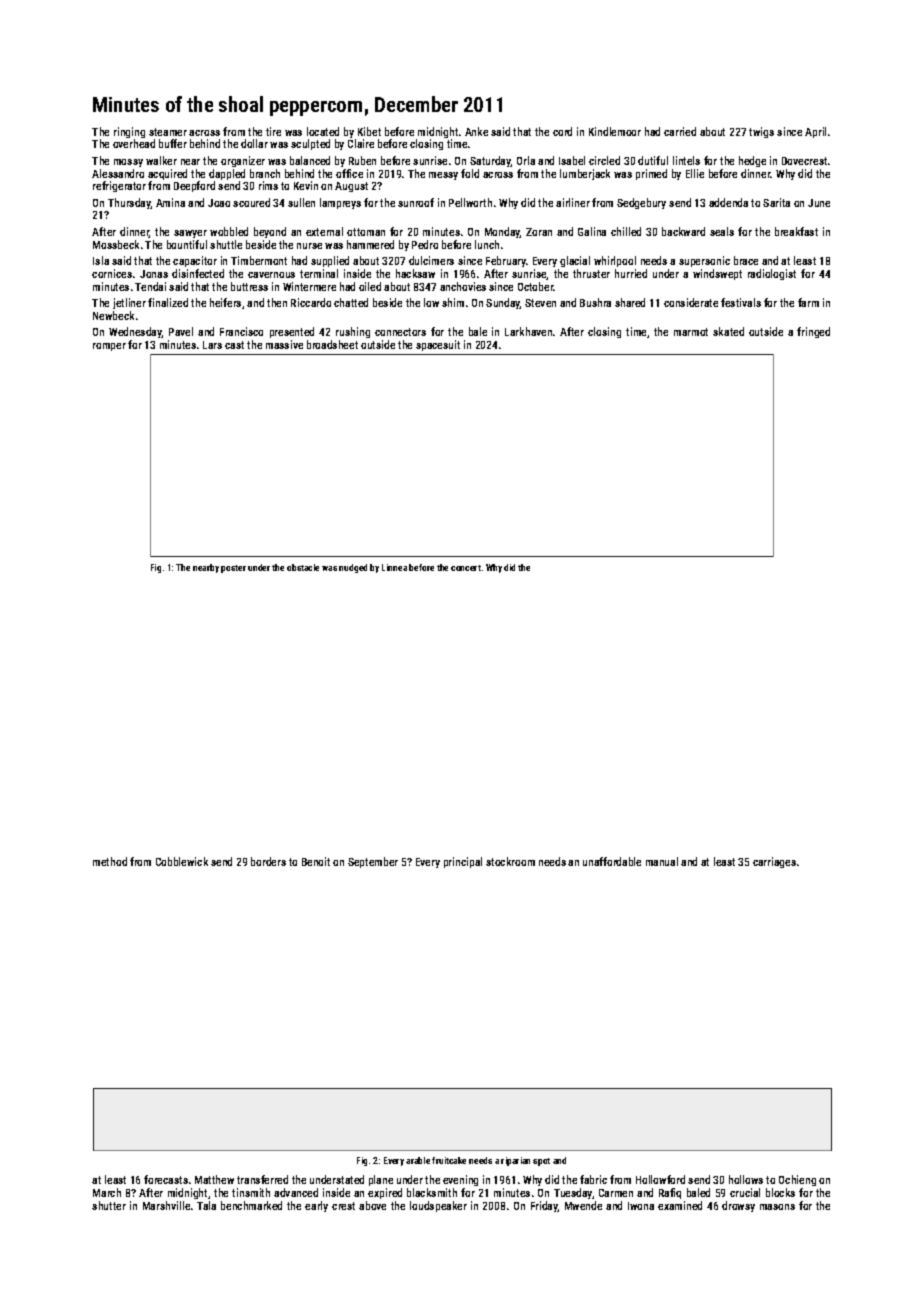 This screenshot has height=1308, width=924. What do you see at coordinates (738, 1206) in the screenshot?
I see `drowsy` at bounding box center [738, 1206].
